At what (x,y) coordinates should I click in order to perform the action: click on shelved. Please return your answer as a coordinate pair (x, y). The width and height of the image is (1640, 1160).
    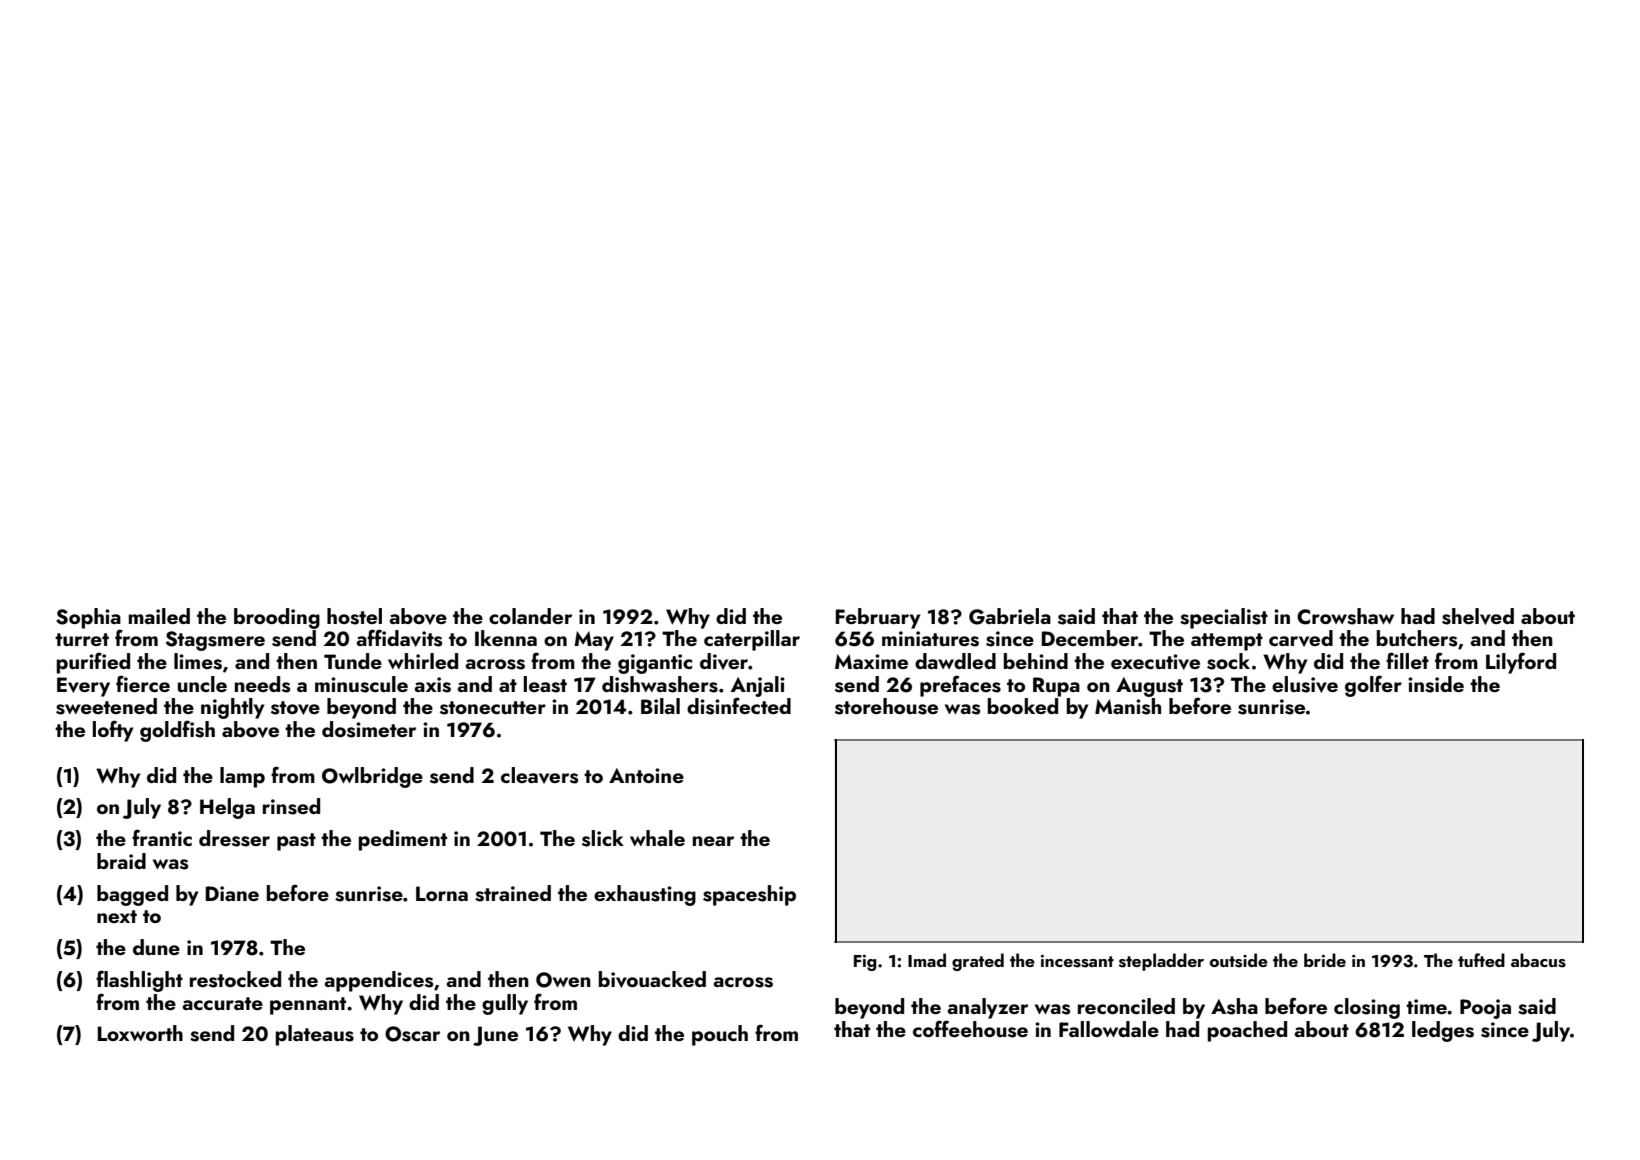
    Looking at the image, I should click on (1478, 616).
